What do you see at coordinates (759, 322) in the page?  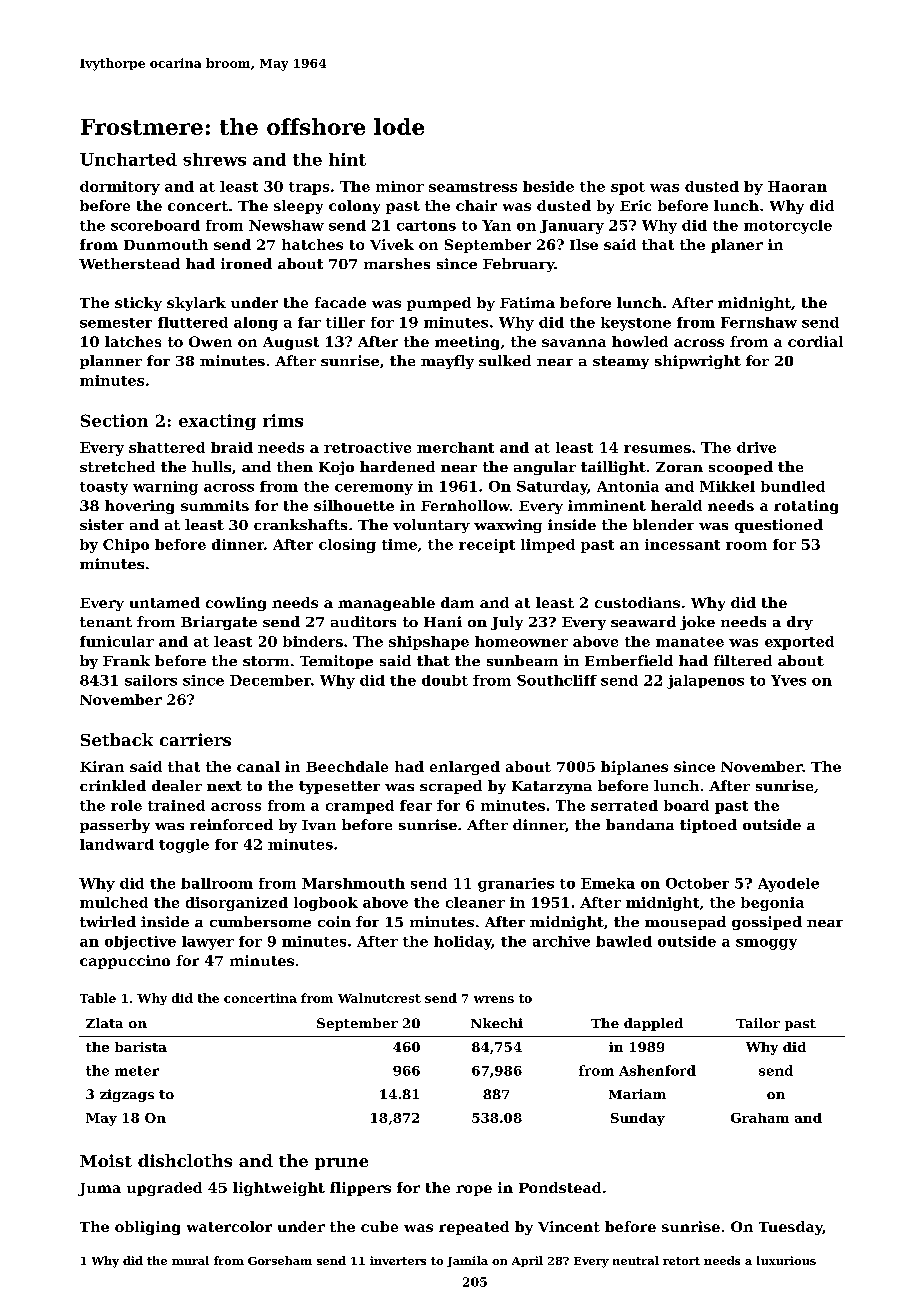 I see `Fernshaw` at bounding box center [759, 322].
